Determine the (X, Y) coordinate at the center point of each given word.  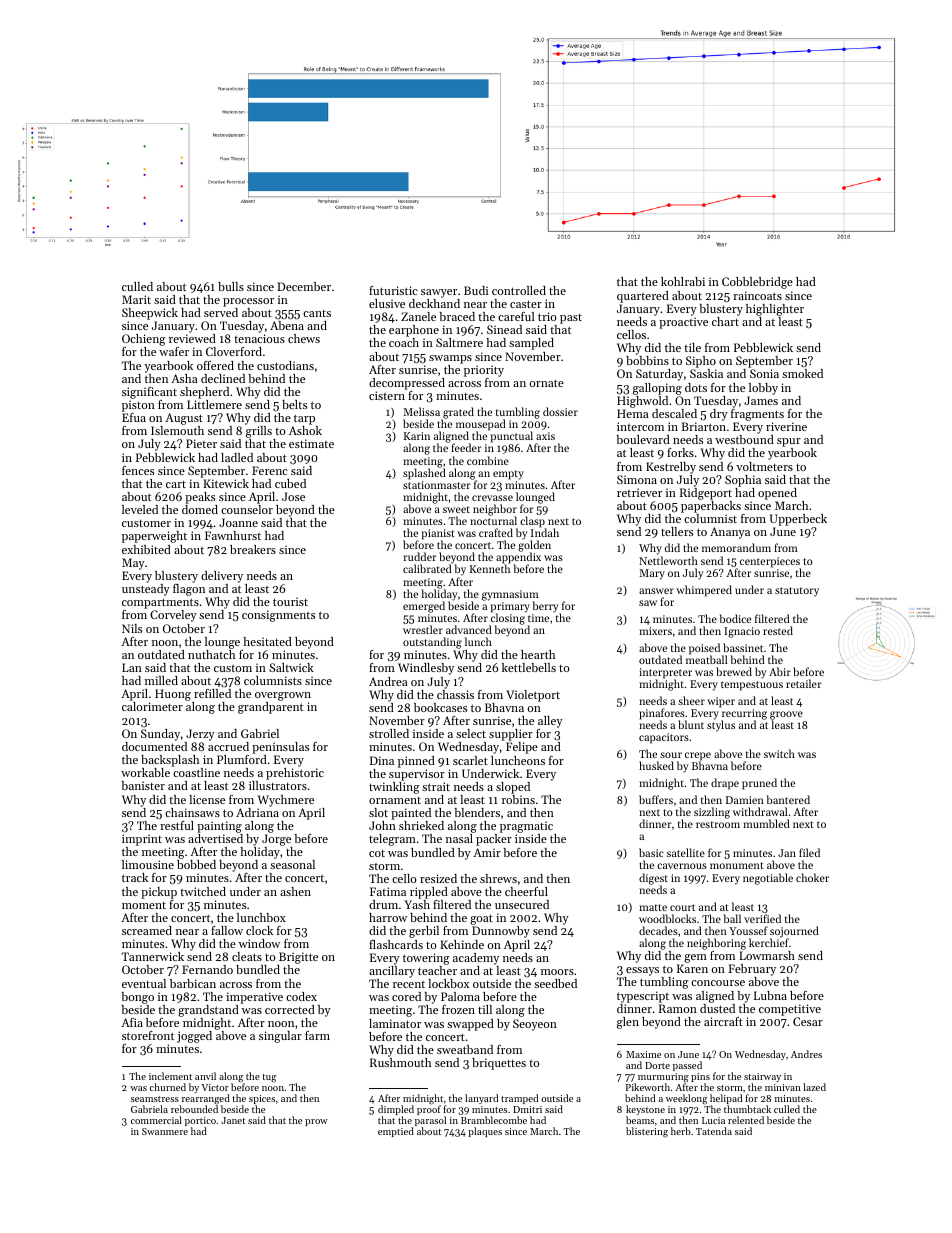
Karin (417, 436)
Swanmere (165, 1131)
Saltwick (291, 667)
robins (518, 799)
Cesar (808, 1021)
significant (149, 393)
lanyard (481, 1099)
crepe (698, 757)
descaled (674, 413)
